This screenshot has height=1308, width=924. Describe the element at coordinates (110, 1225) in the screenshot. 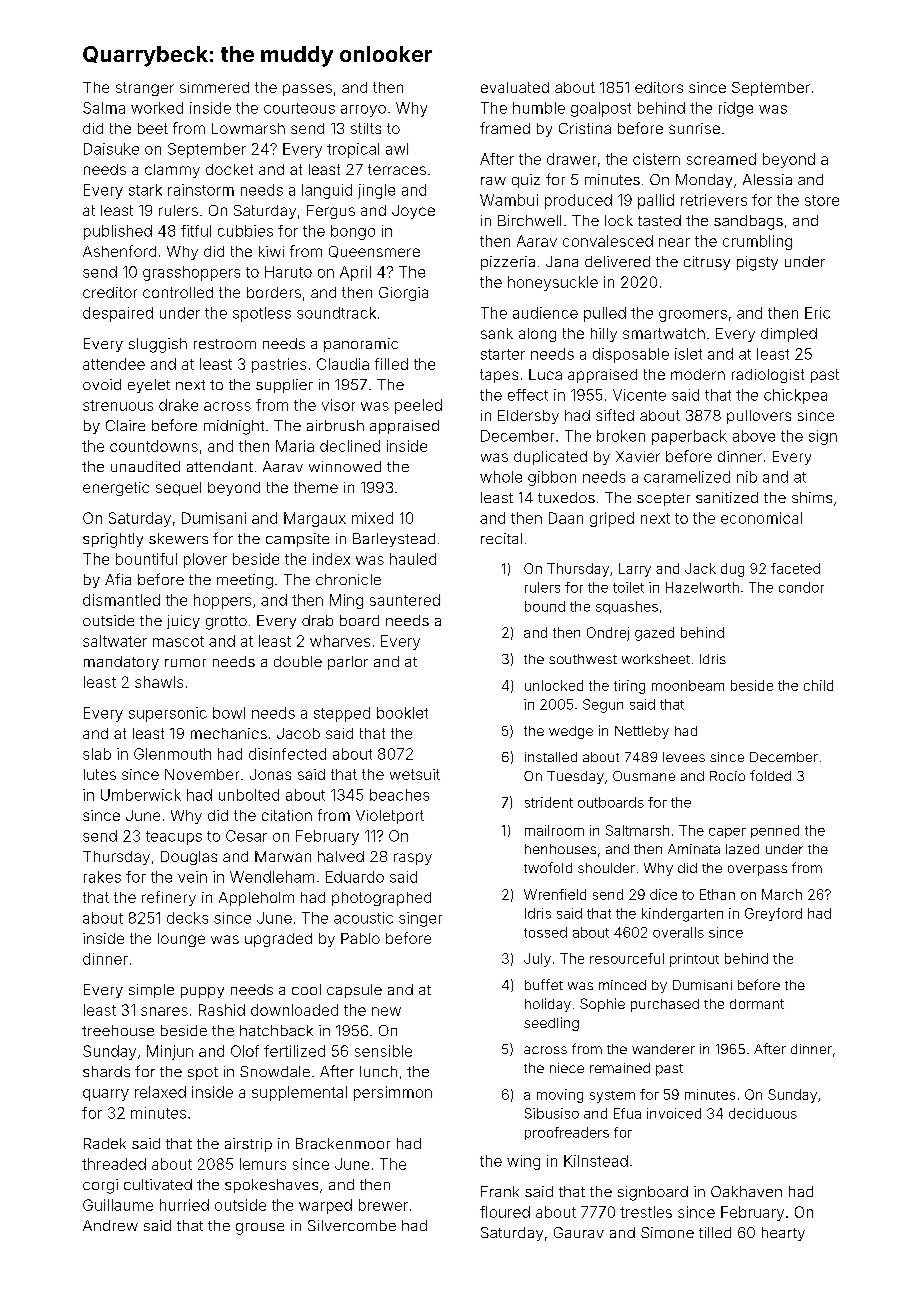

I see `Andrew` at that location.
